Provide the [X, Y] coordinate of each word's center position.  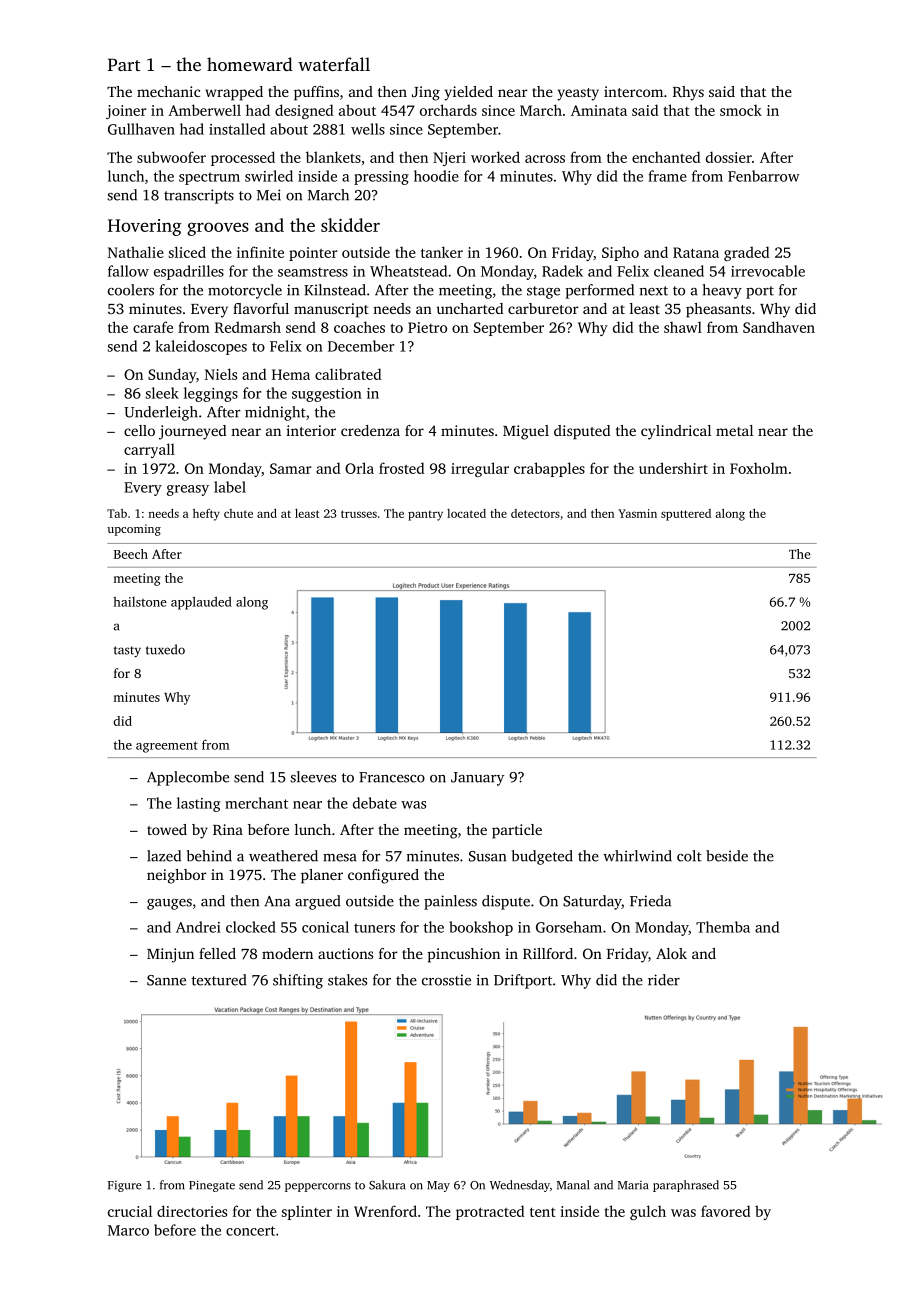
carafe [153, 327]
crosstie [446, 980]
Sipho [620, 253]
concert [250, 1231]
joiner [126, 112]
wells [368, 129]
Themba [723, 927]
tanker [442, 252]
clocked [251, 927]
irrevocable [768, 271]
